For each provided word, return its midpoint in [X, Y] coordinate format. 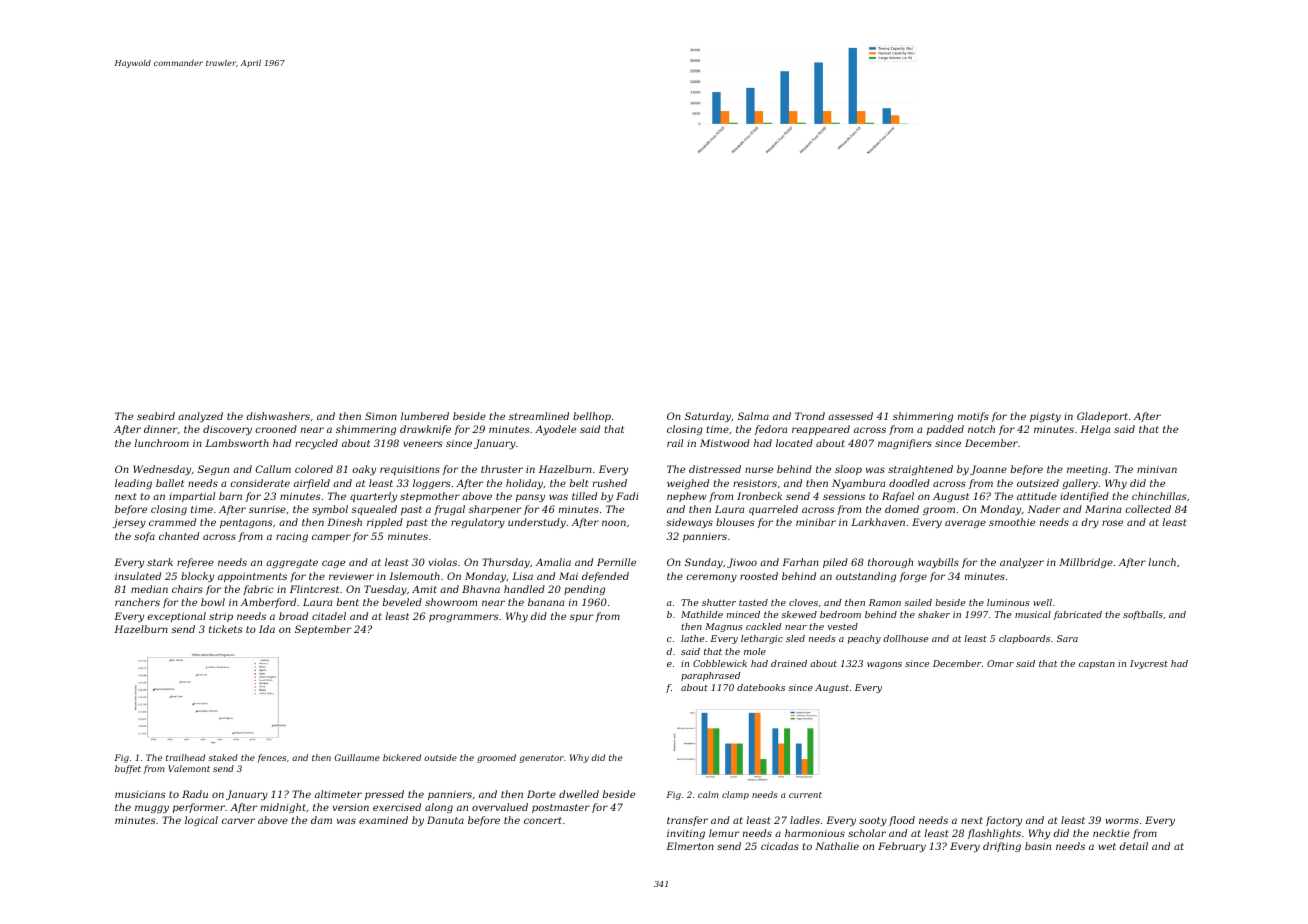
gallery [1080, 484]
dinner [161, 429]
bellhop [592, 417]
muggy [152, 809]
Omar [1000, 663]
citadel [329, 616]
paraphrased [710, 676]
